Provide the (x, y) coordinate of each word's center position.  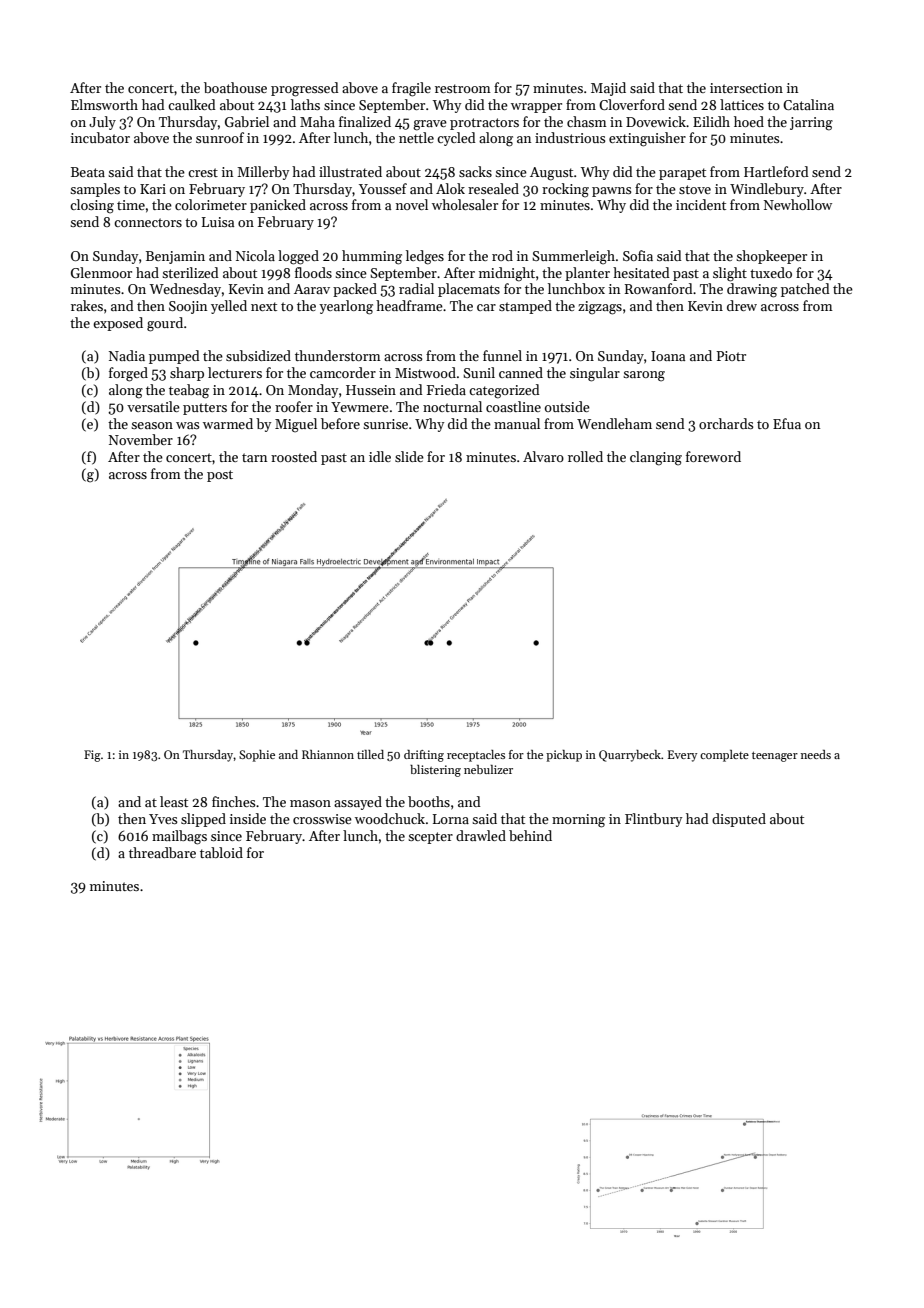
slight (730, 274)
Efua (787, 423)
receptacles (476, 756)
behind (530, 835)
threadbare (162, 852)
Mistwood (425, 372)
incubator (100, 137)
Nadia (127, 355)
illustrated (350, 171)
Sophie (257, 756)
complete (724, 756)
